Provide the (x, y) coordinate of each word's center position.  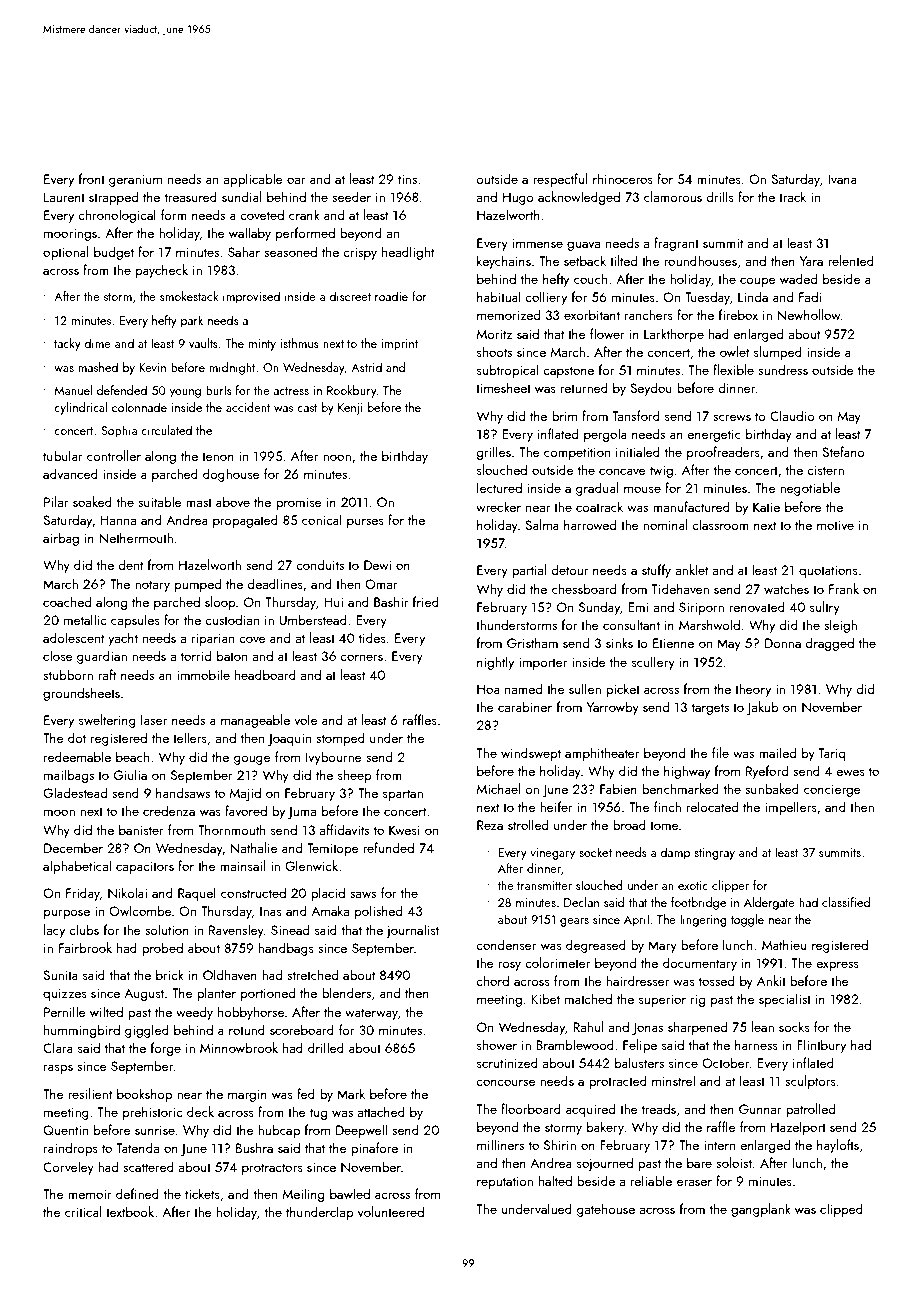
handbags (286, 949)
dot (77, 737)
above (233, 501)
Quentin (65, 1130)
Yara (811, 261)
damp (675, 853)
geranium (135, 180)
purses (365, 523)
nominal (665, 524)
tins (407, 179)
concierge (832, 790)
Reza (490, 825)
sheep (355, 776)
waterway (371, 1014)
